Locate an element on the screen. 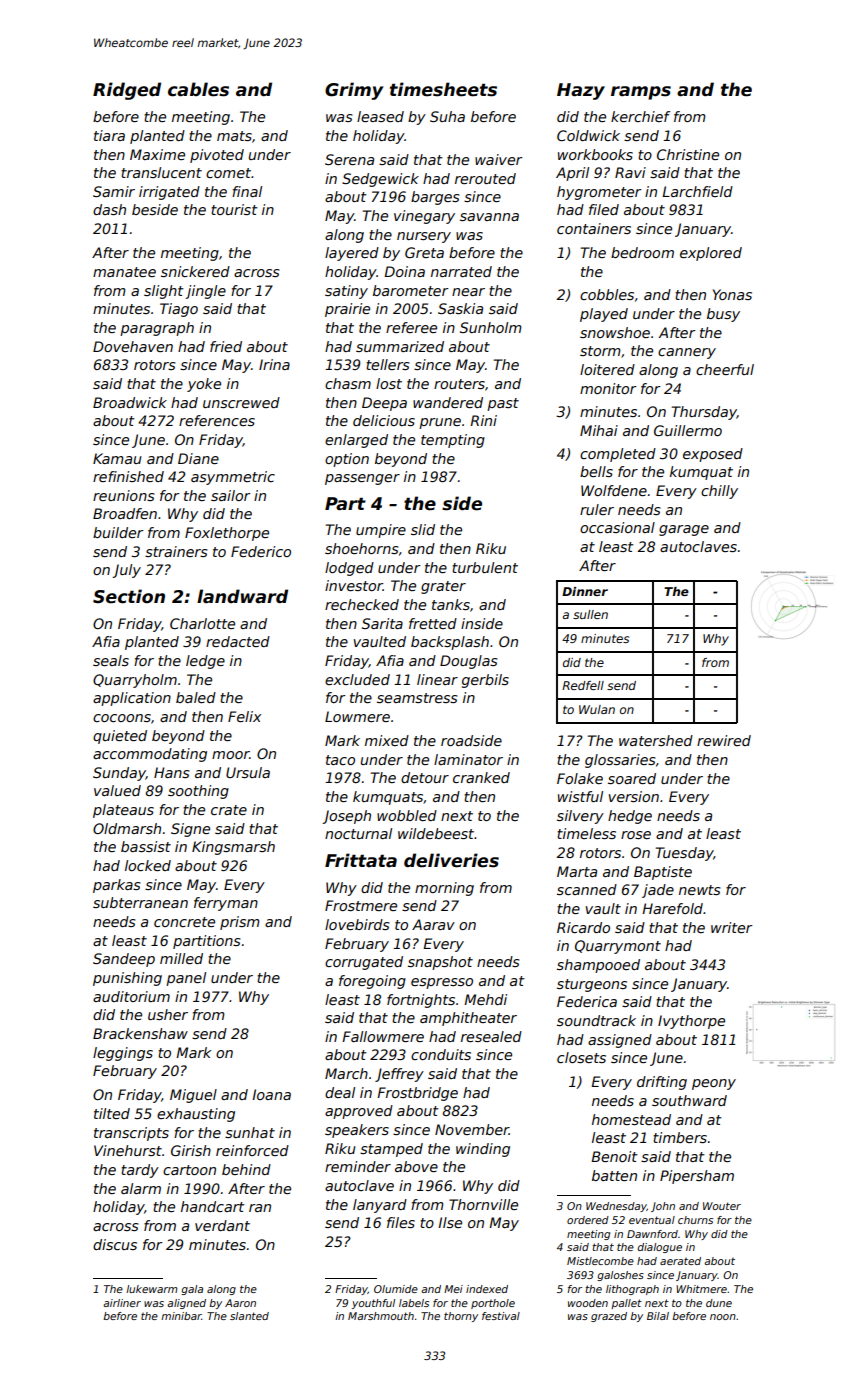 This screenshot has width=849, height=1400. garage is located at coordinates (684, 530).
